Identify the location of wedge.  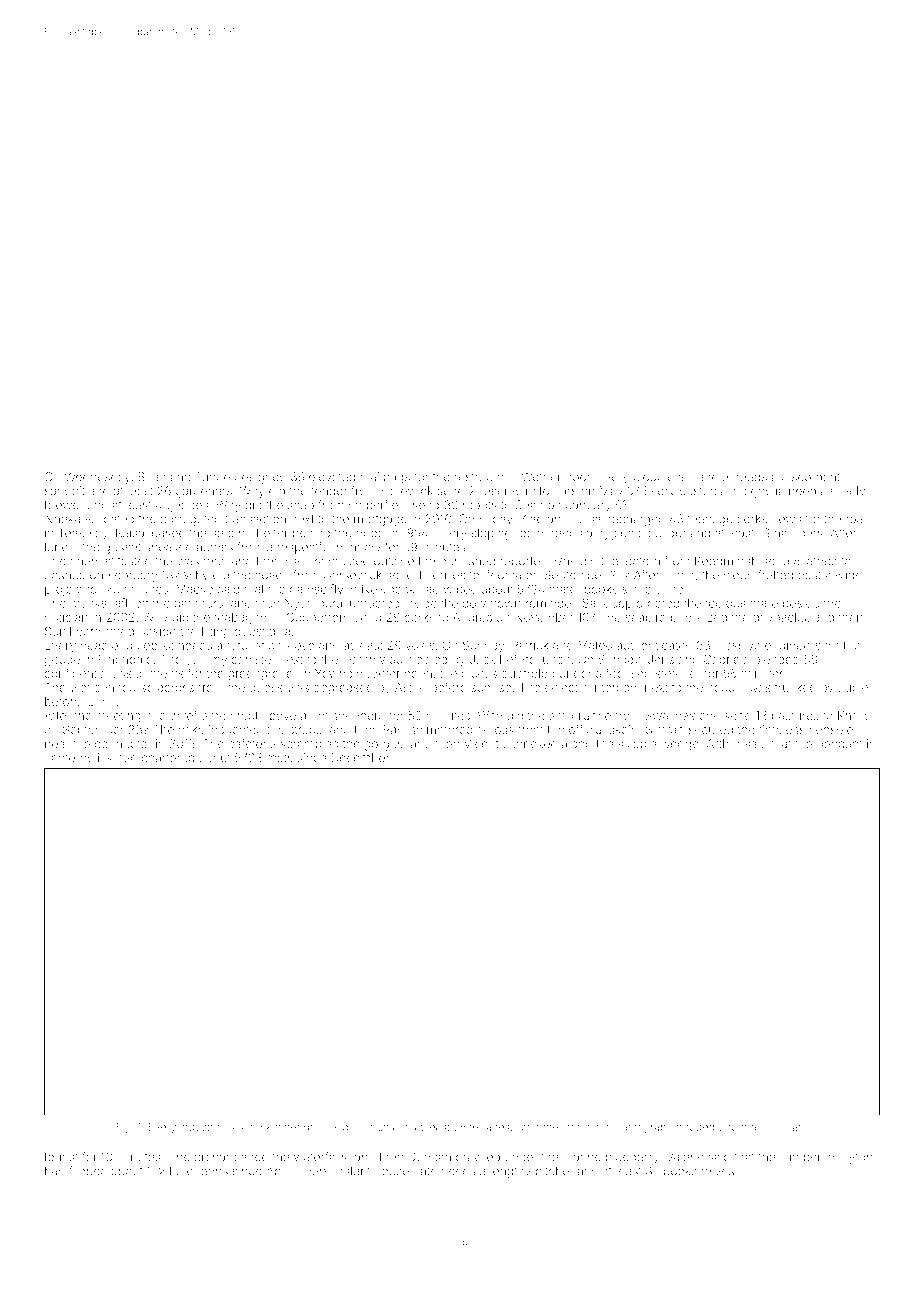
(680, 745).
